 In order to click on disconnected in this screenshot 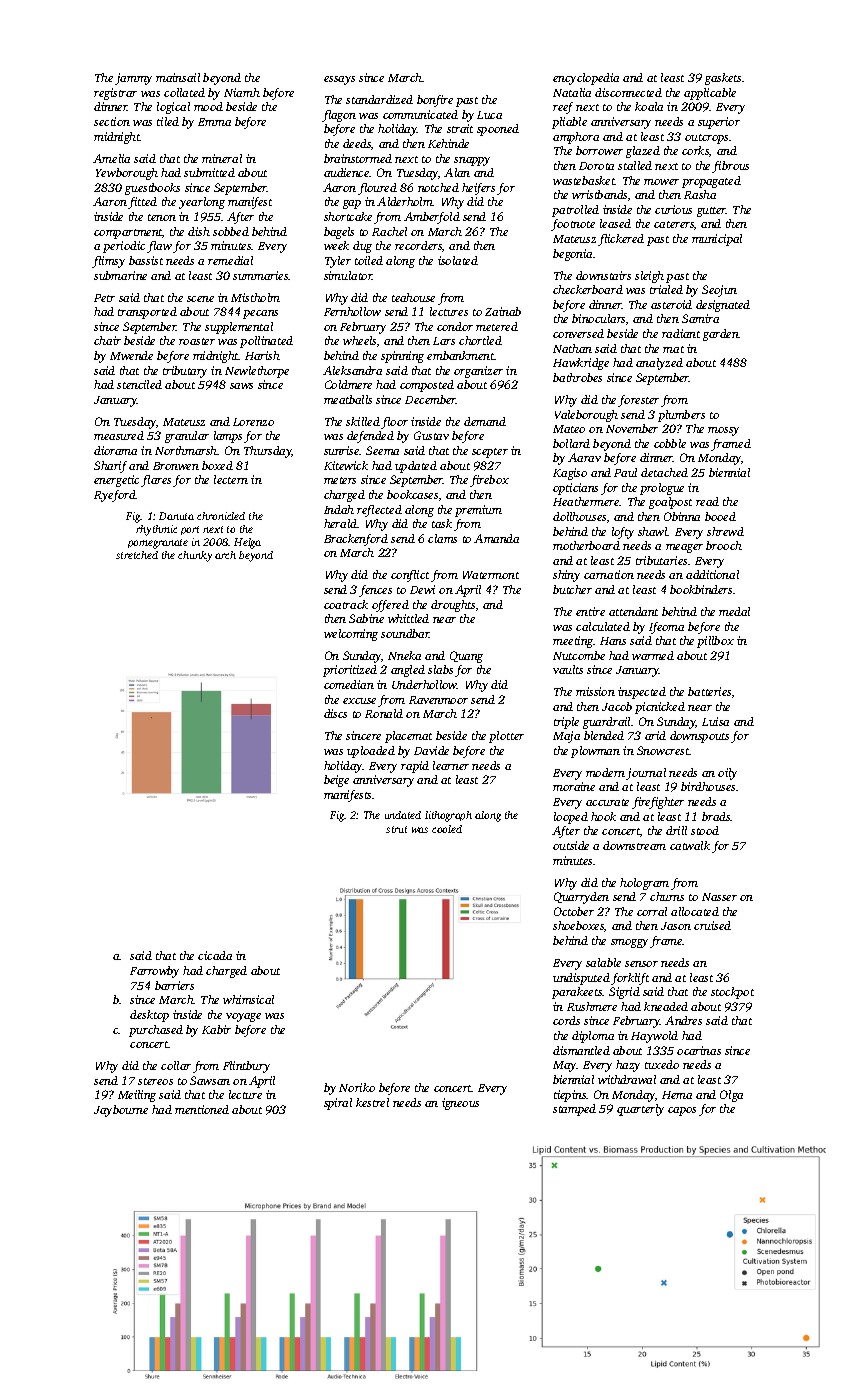, I will do `click(628, 92)`.
